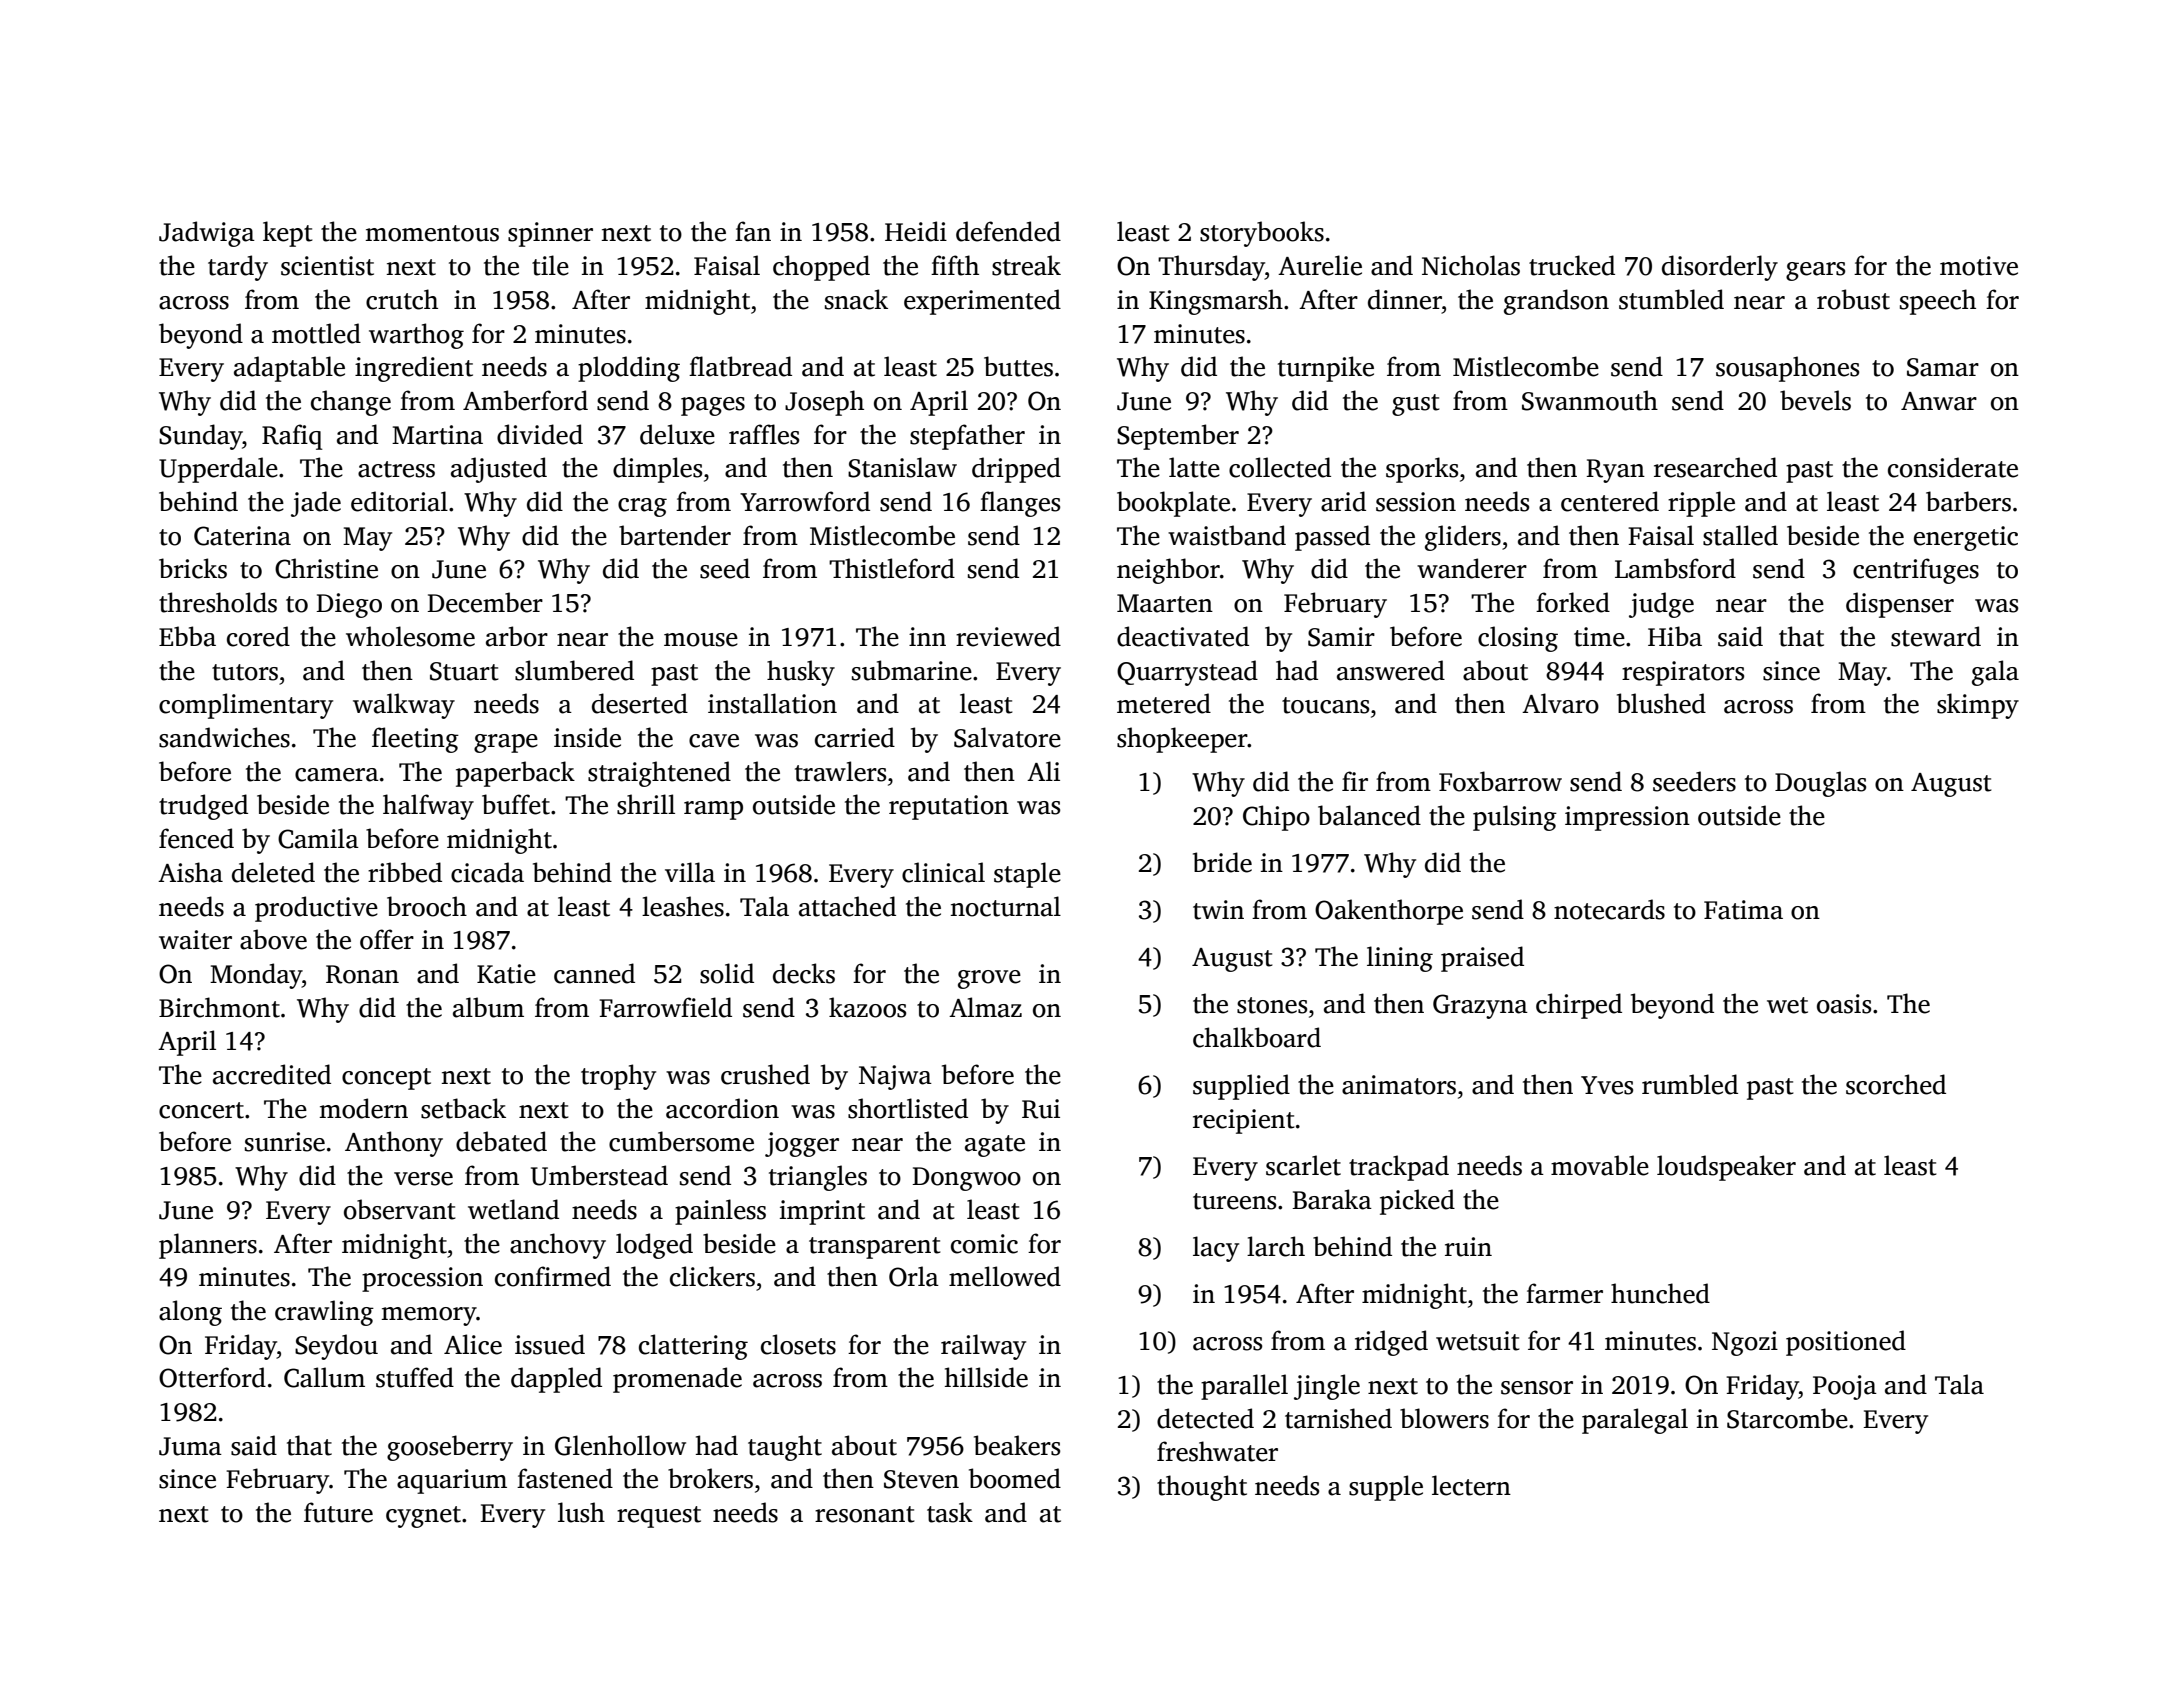  Describe the element at coordinates (1500, 781) in the page. I see `Foxbarrow` at that location.
